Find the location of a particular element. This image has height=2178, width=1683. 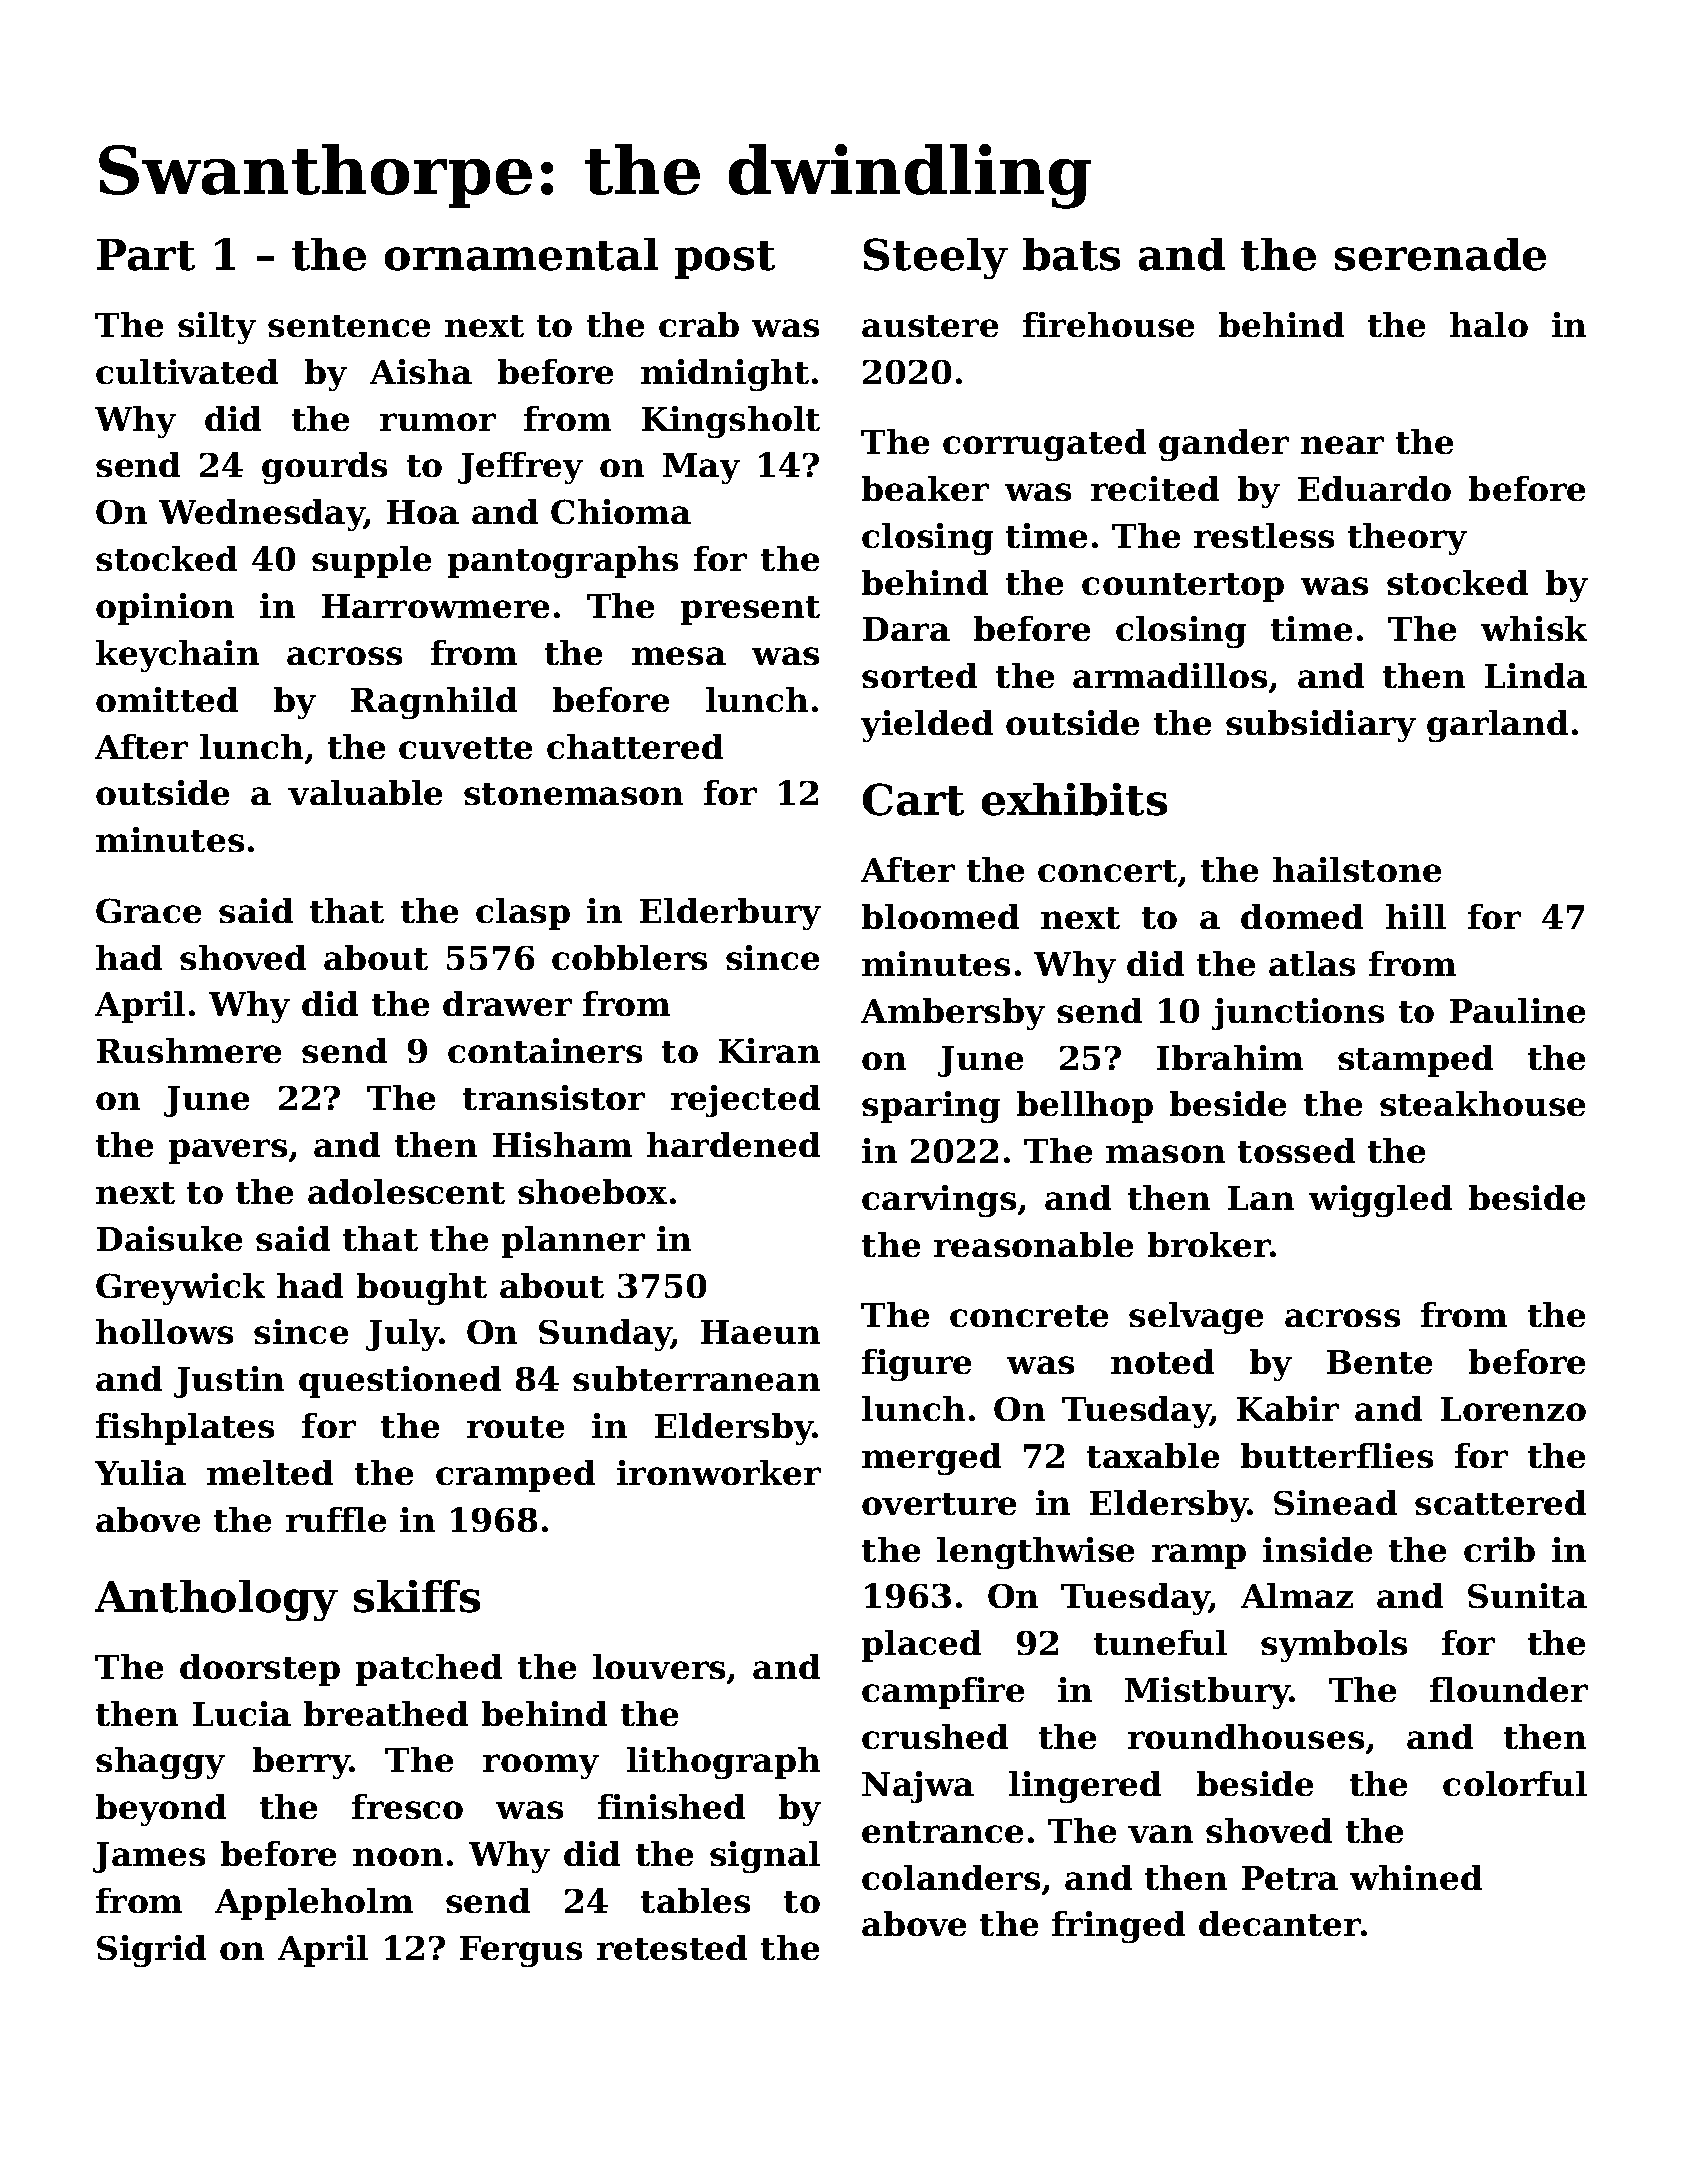

concrete is located at coordinates (1029, 1316).
